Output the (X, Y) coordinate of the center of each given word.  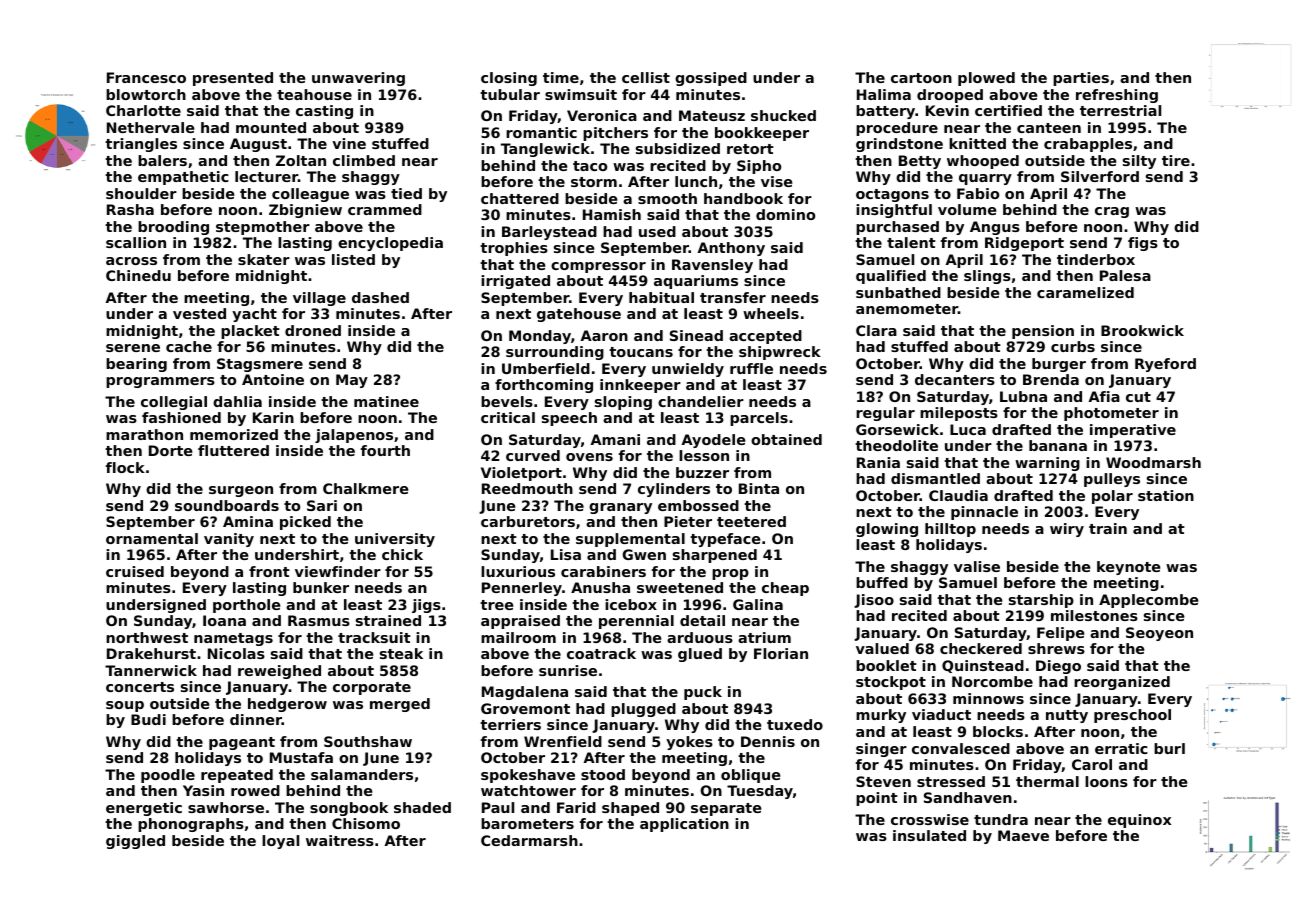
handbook (743, 198)
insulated (929, 835)
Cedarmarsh (529, 840)
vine (349, 143)
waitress (340, 840)
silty (1139, 162)
